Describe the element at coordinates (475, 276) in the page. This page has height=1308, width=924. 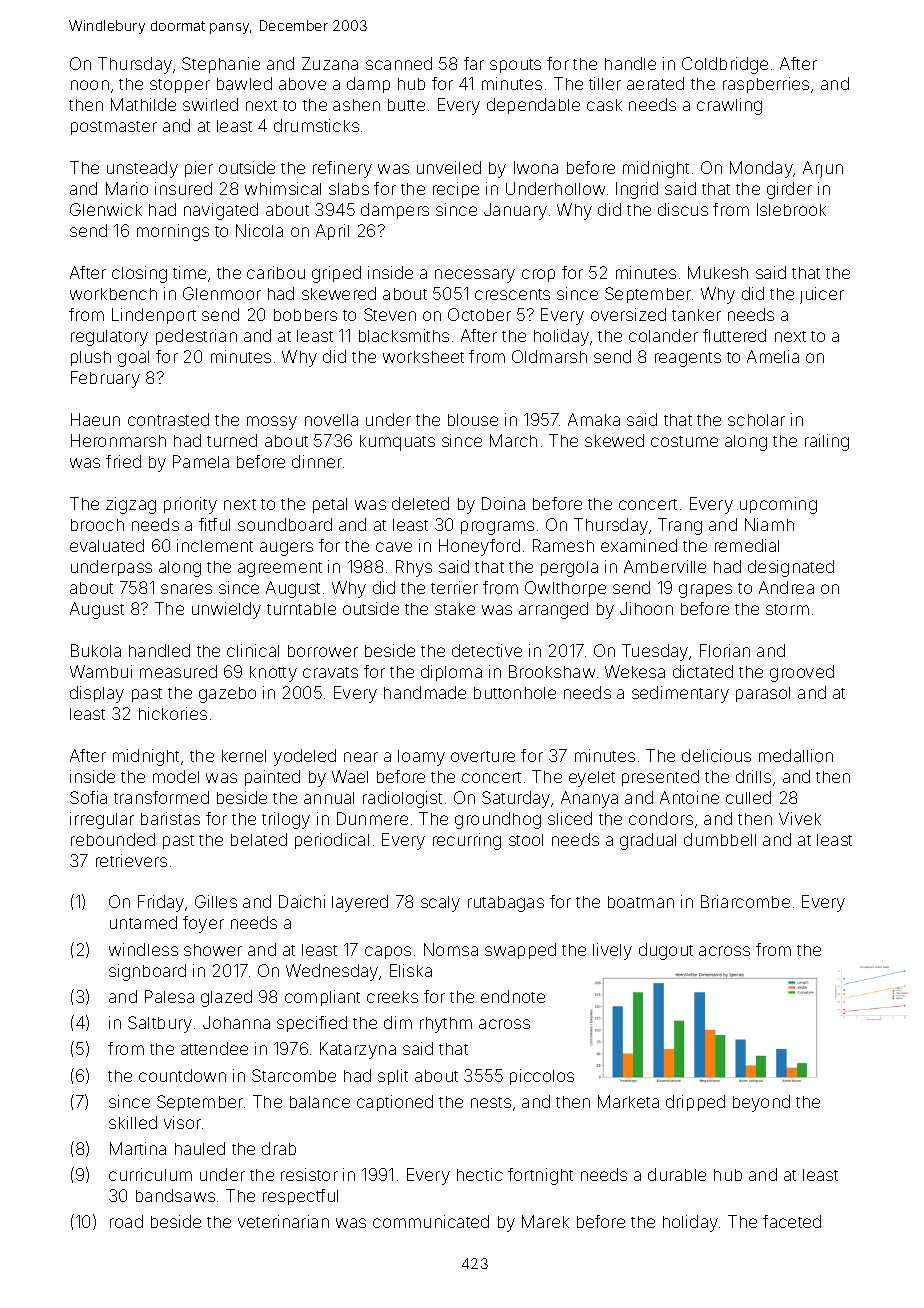
I see `necessary` at that location.
